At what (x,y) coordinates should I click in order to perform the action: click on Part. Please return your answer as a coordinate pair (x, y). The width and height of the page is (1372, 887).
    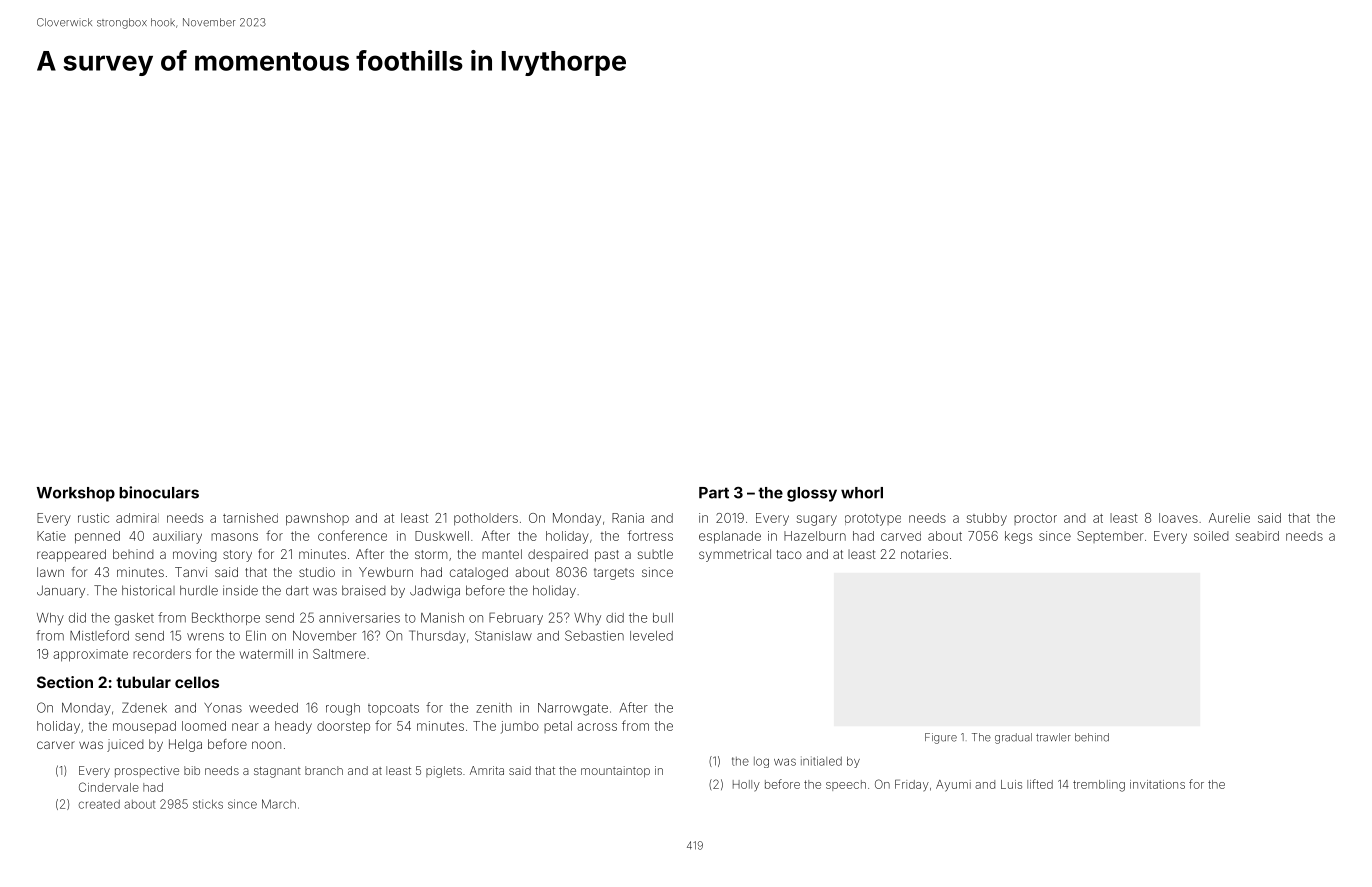
    Looking at the image, I should click on (714, 493).
